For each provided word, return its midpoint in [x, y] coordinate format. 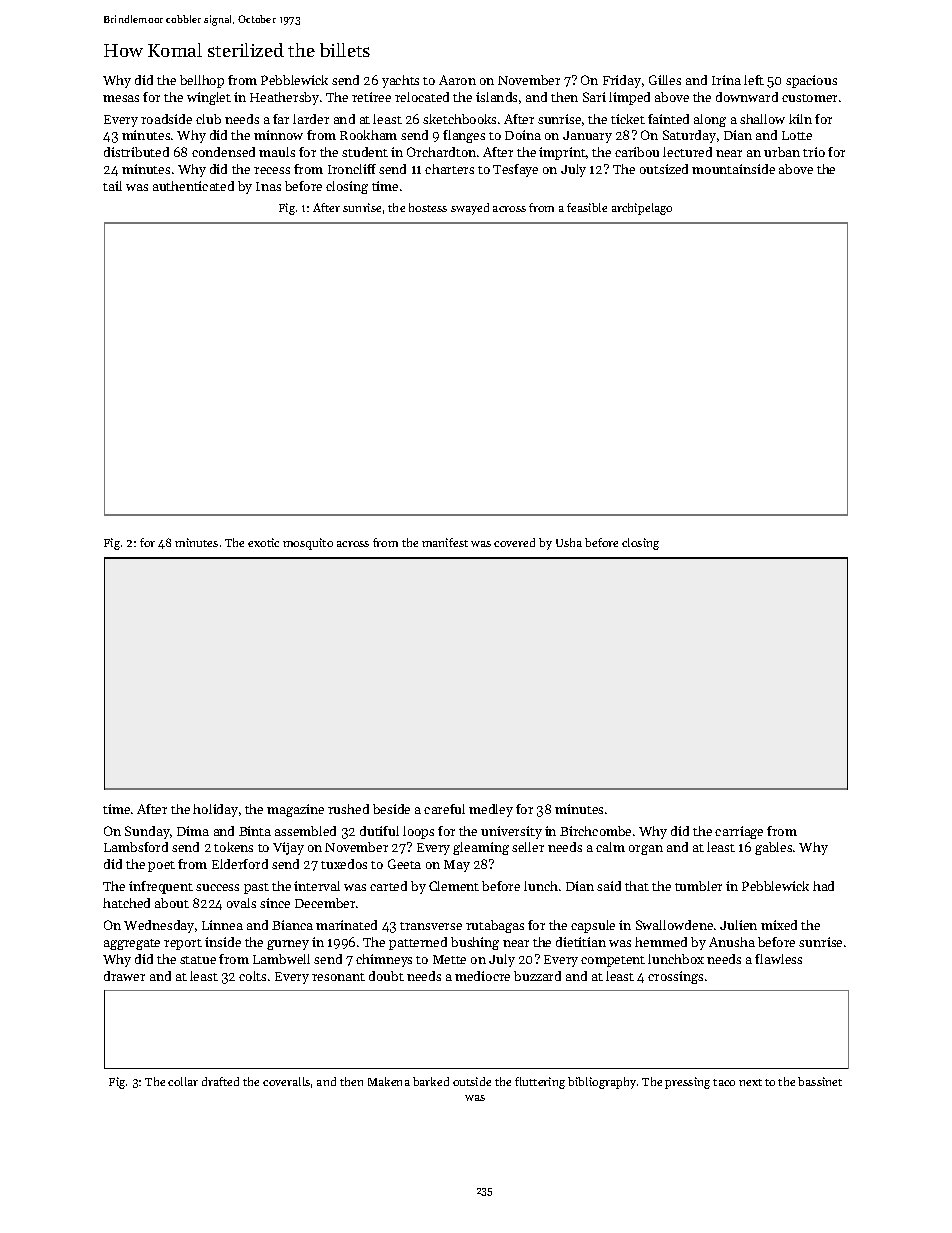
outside [472, 1081]
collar [183, 1081]
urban [782, 152]
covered [514, 542]
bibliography [602, 1083]
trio [814, 152]
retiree [371, 97]
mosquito [308, 544]
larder [311, 119]
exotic [263, 542]
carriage [739, 832]
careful [444, 809]
